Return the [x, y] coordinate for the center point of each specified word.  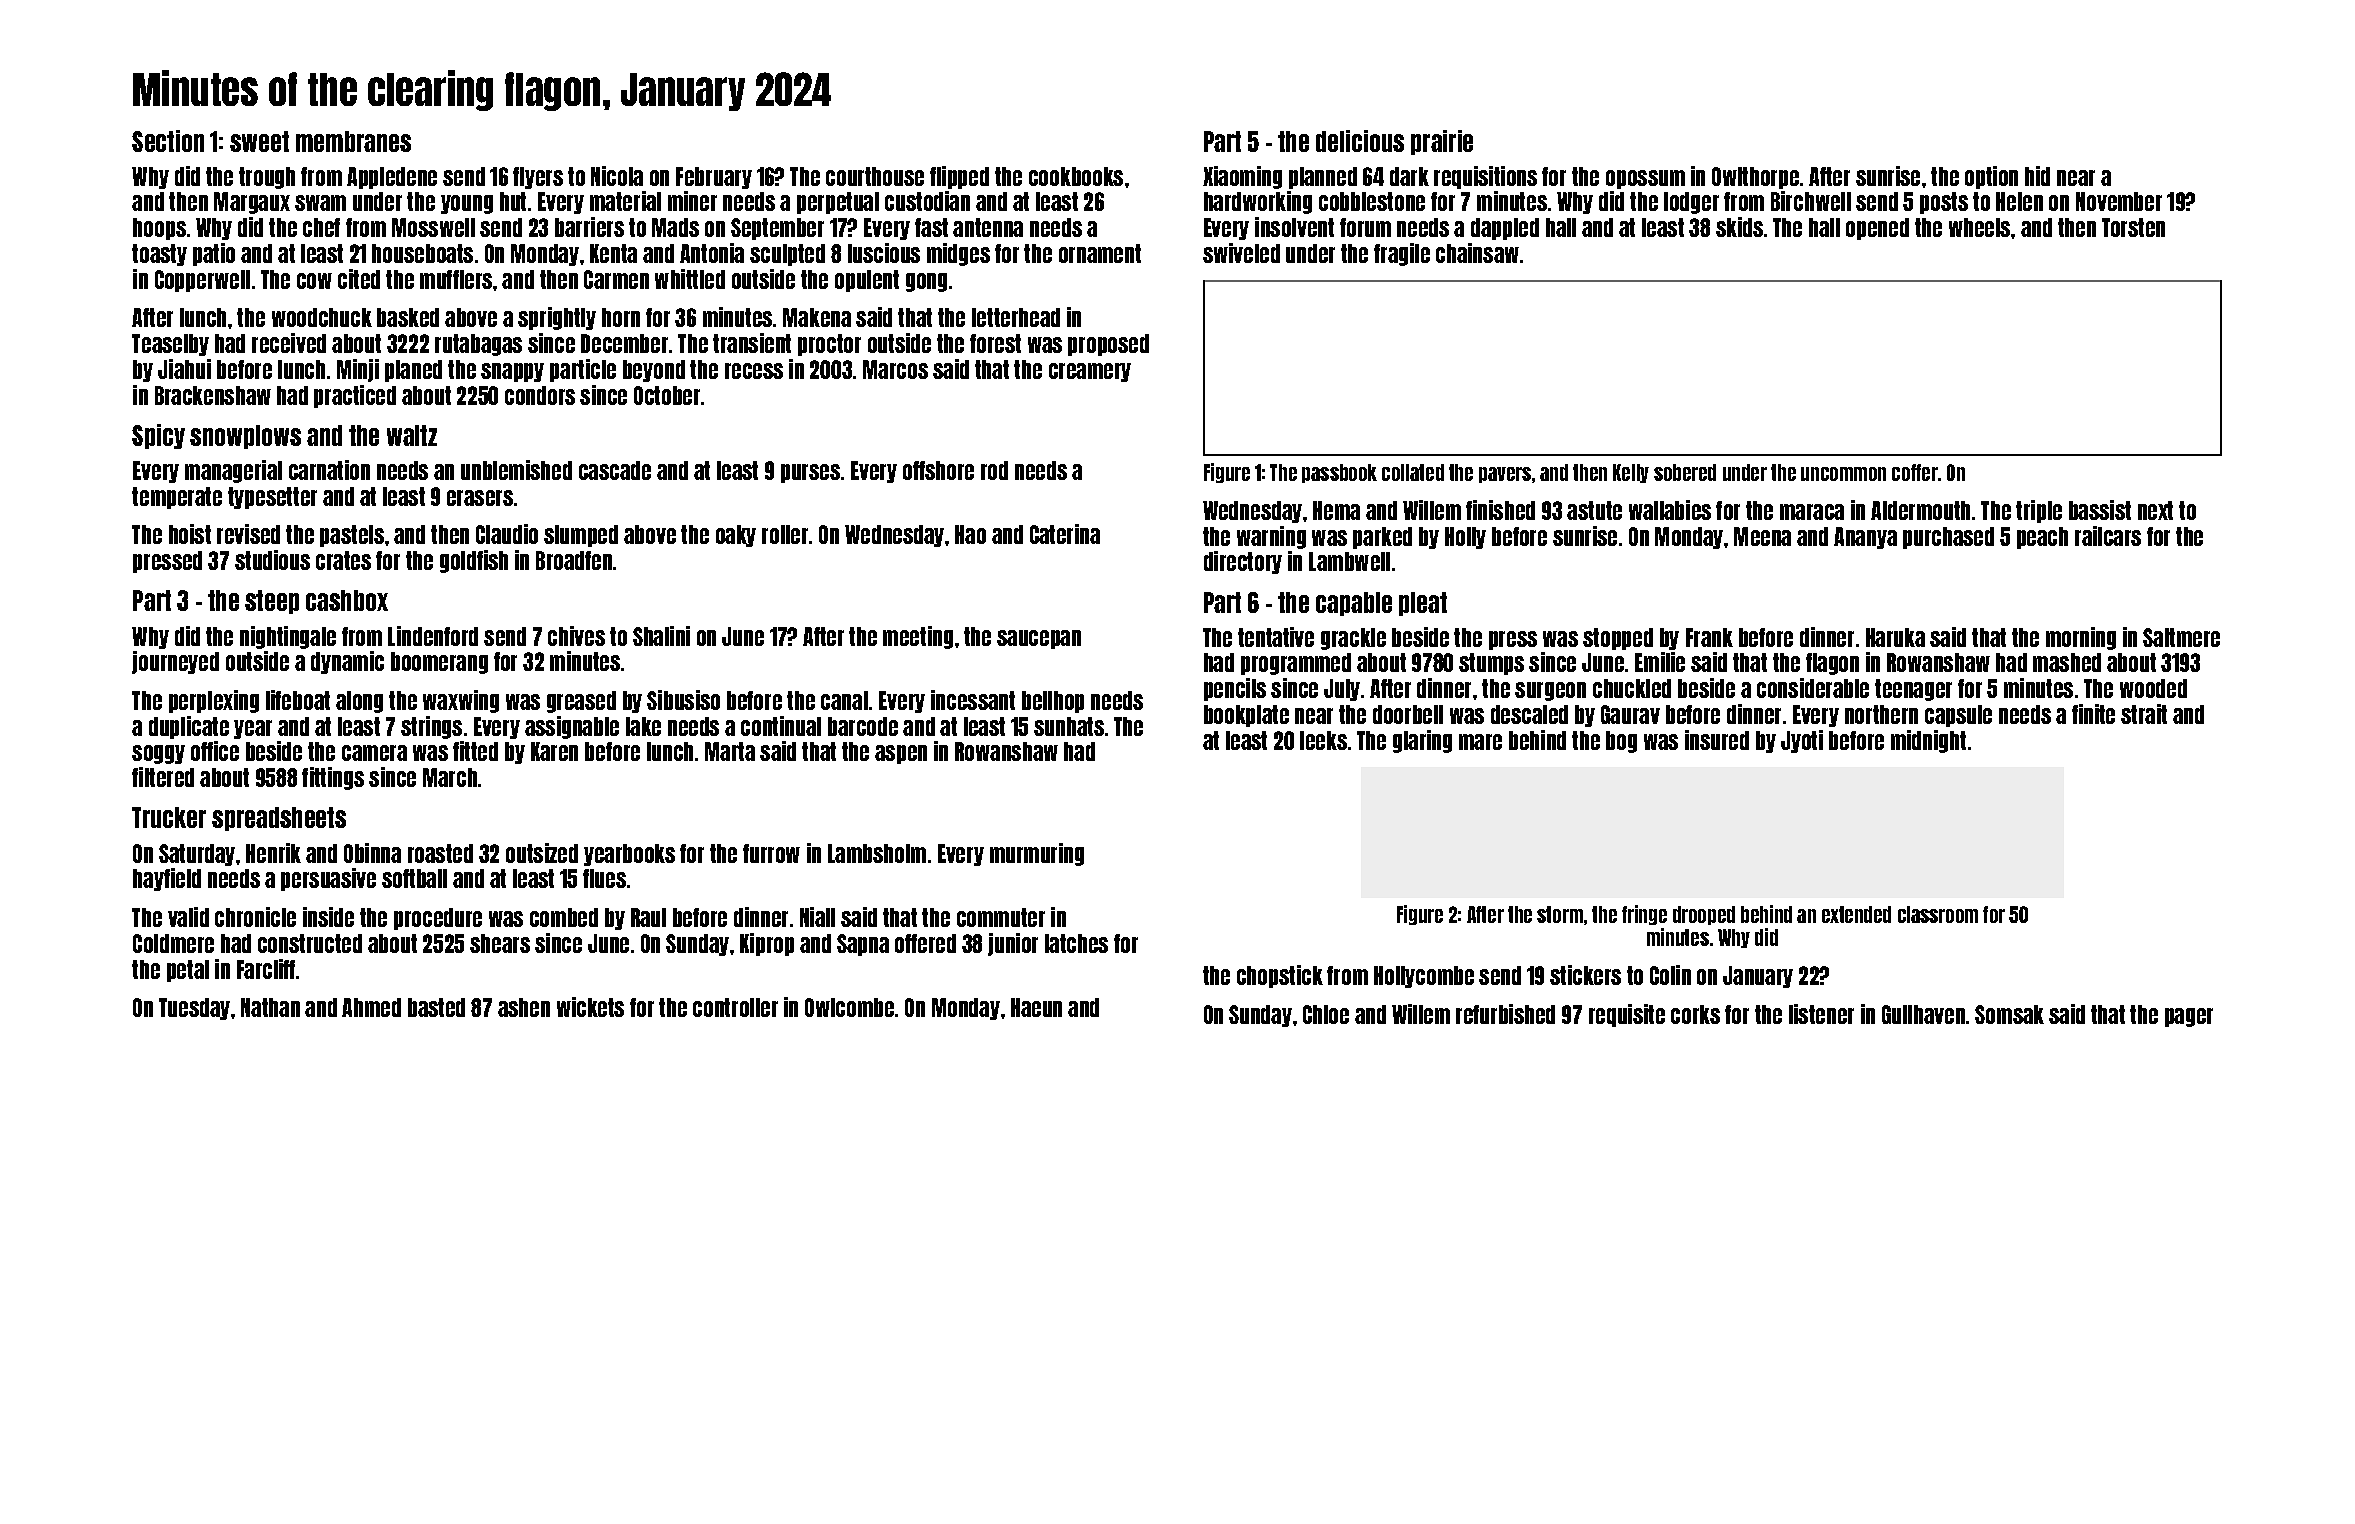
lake [643, 726]
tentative [1276, 637]
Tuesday [194, 1009]
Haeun [1036, 1007]
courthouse [875, 176]
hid [2037, 176]
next [2155, 510]
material [625, 201]
